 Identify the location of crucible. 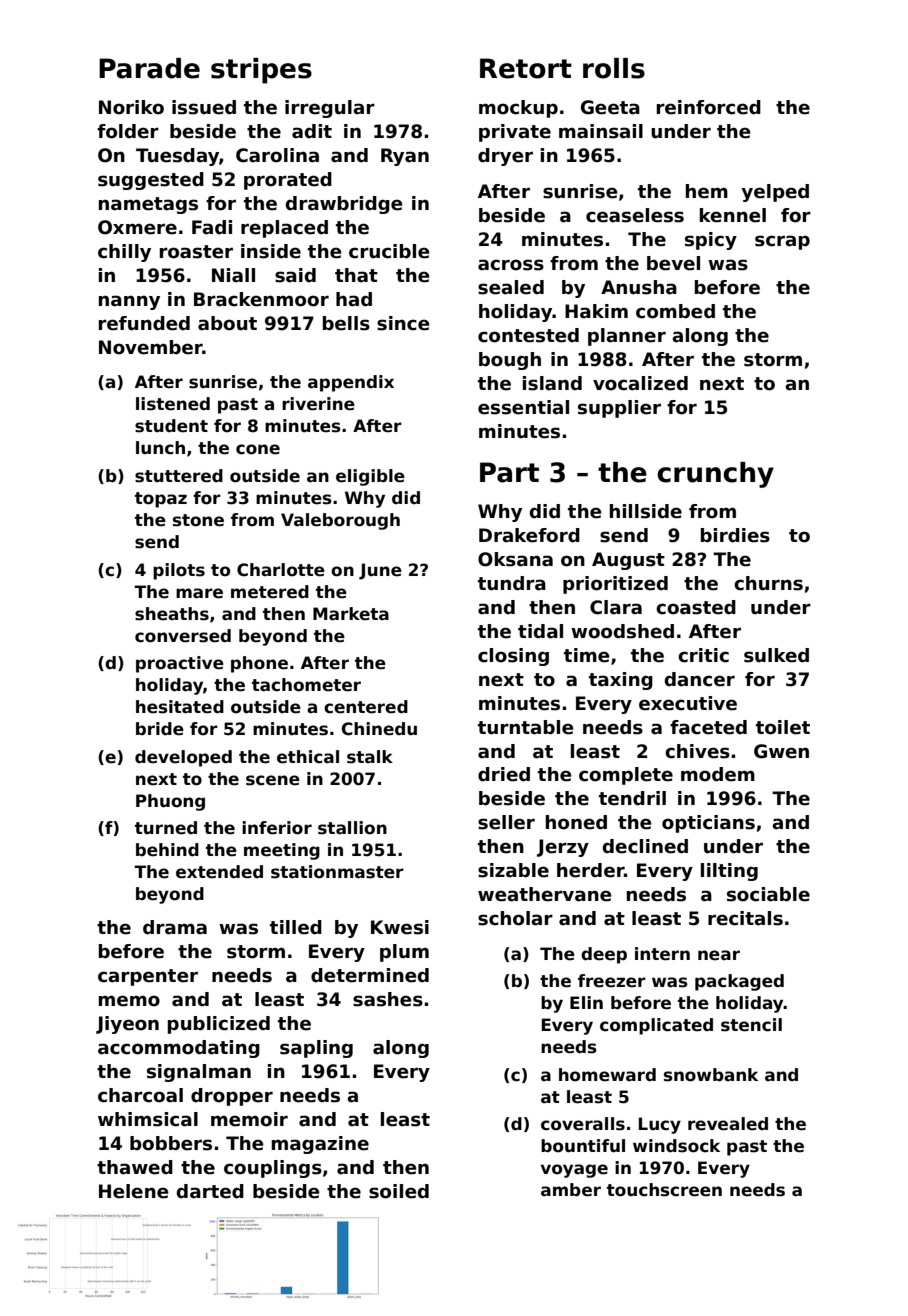
(389, 251).
